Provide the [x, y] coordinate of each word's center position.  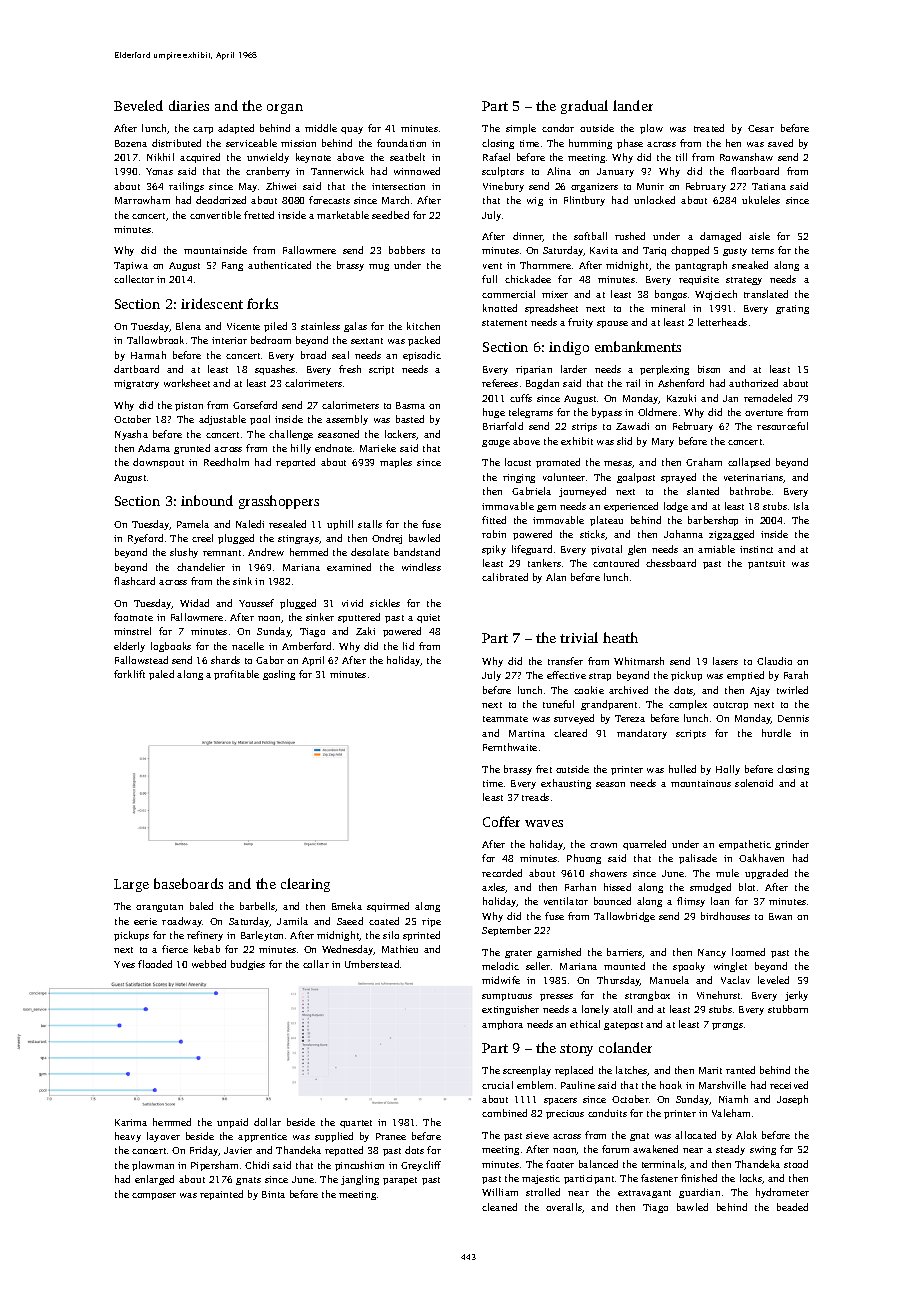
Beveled [138, 105]
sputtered [359, 618]
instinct [756, 549]
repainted [221, 1195]
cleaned [499, 1207]
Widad [194, 603]
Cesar [761, 128]
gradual [584, 107]
